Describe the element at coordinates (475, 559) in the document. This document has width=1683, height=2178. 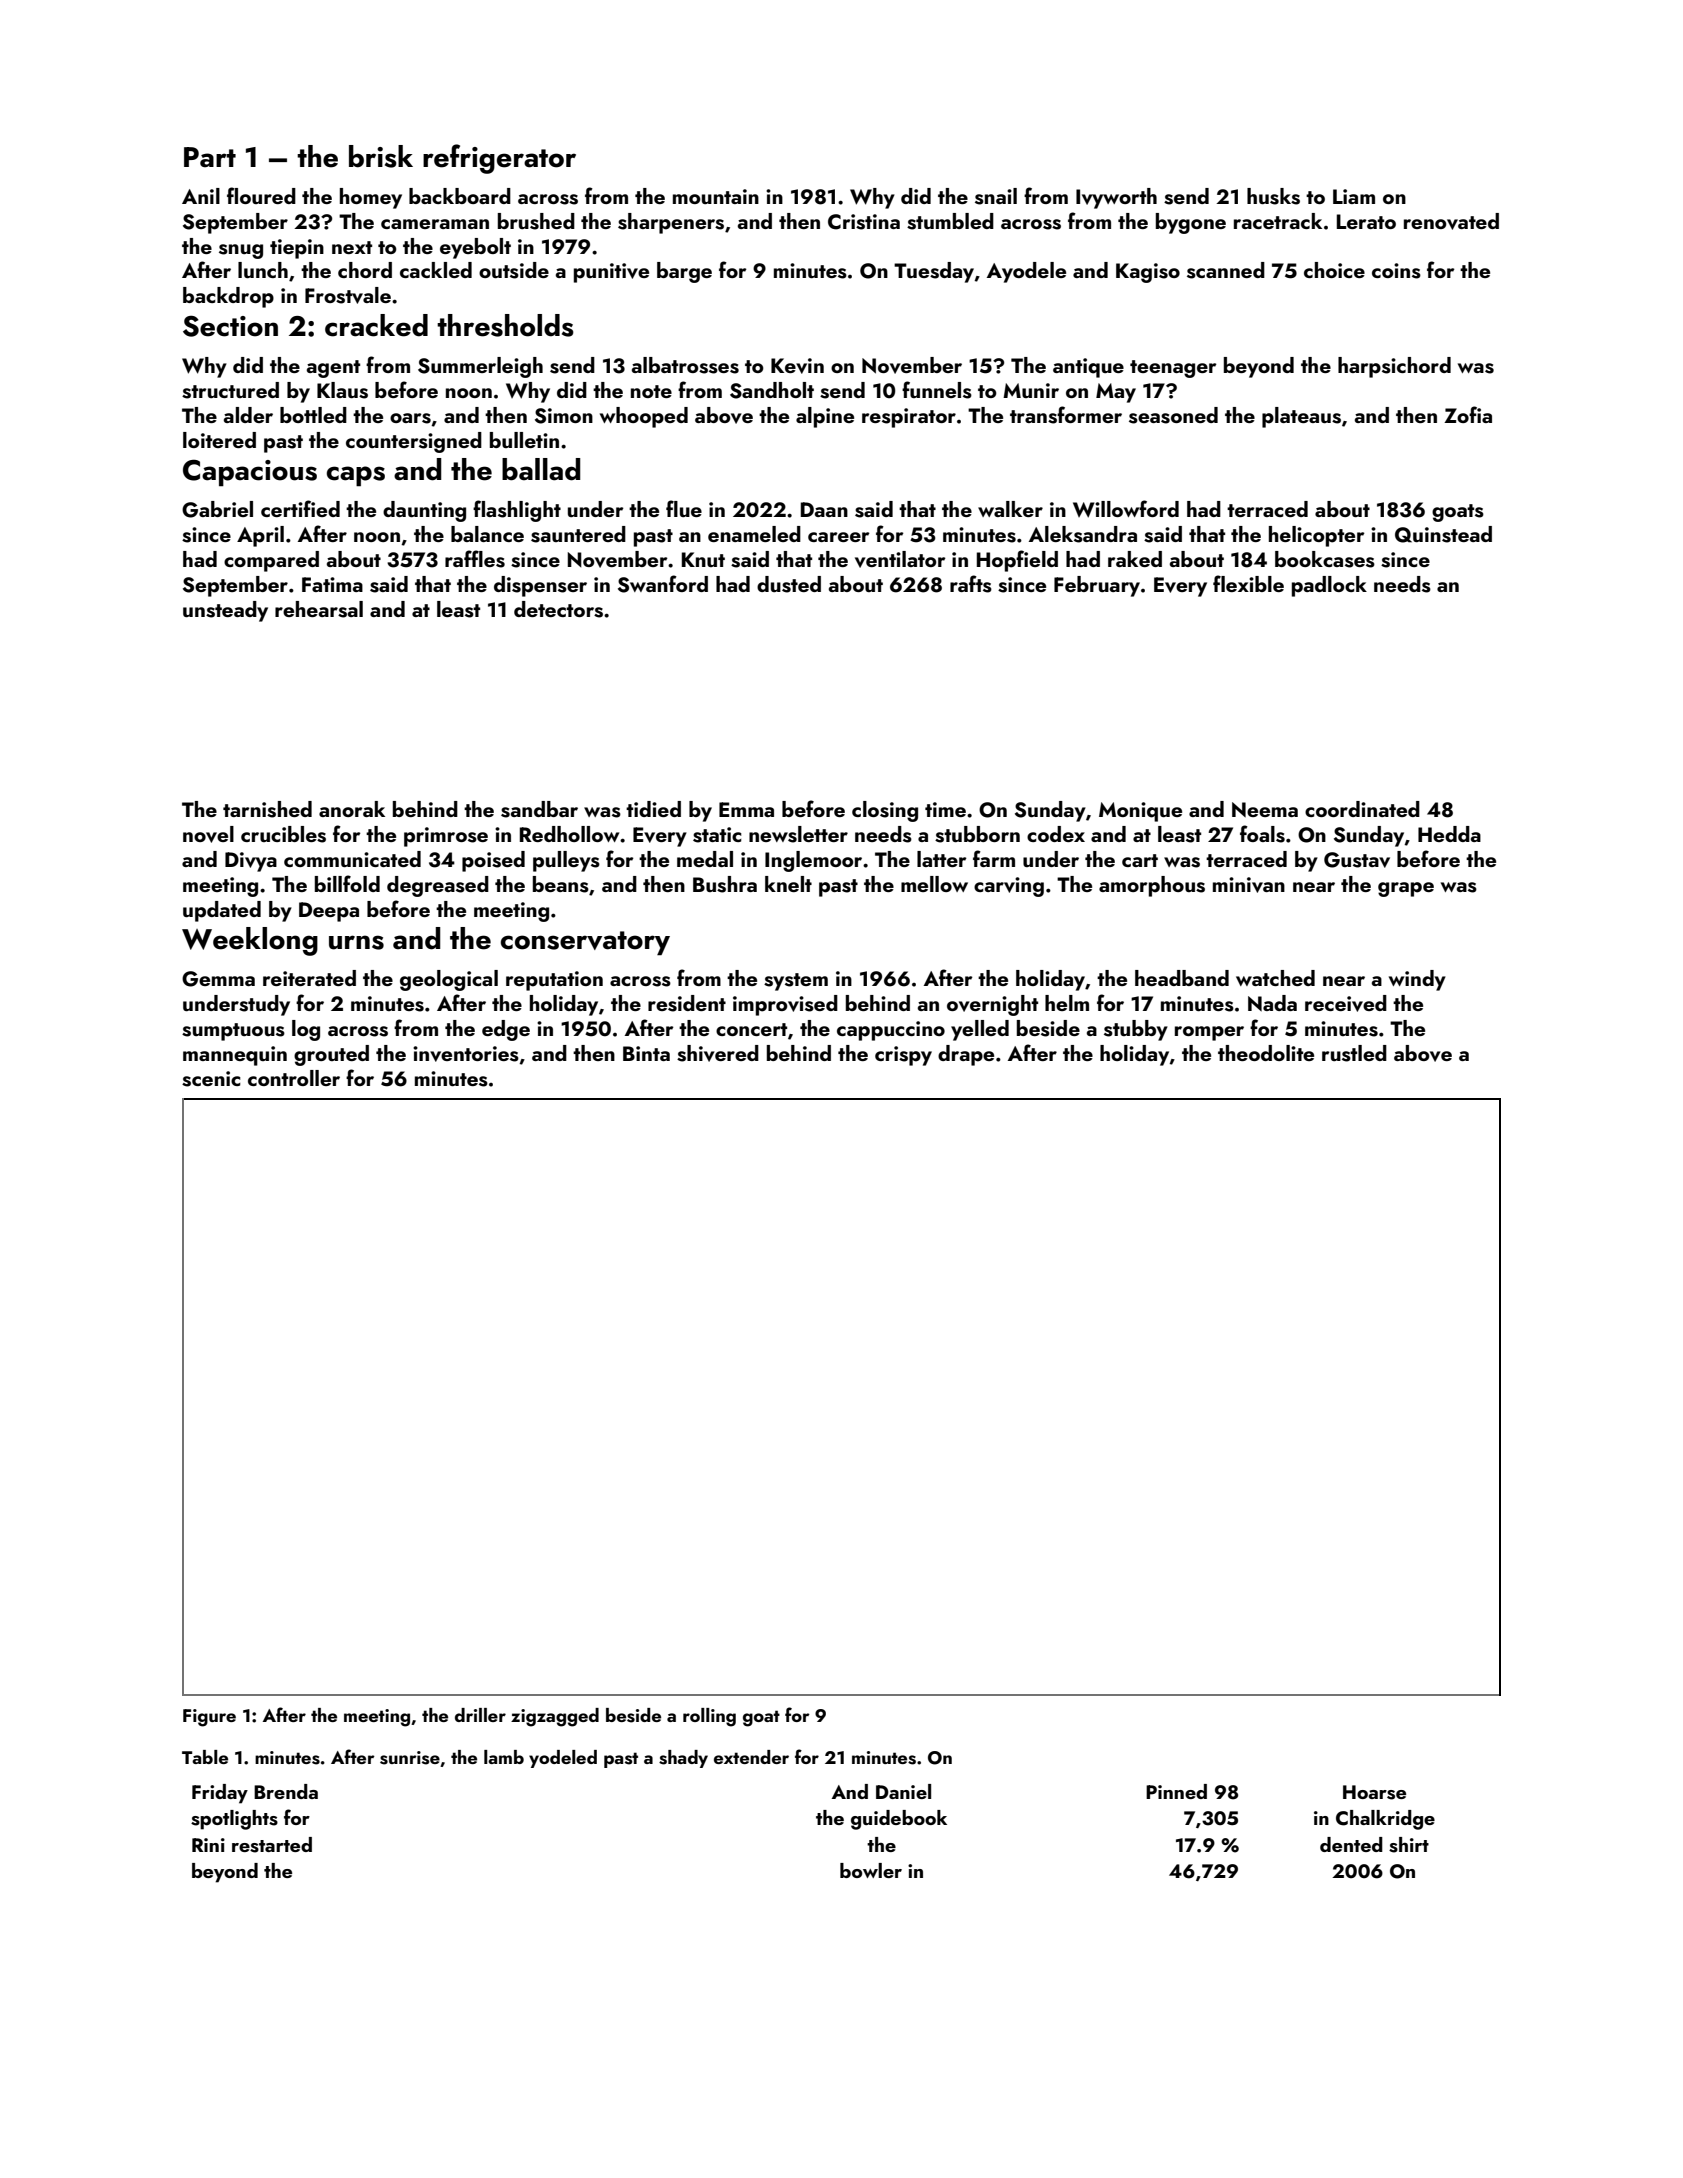
I see `raffles` at that location.
